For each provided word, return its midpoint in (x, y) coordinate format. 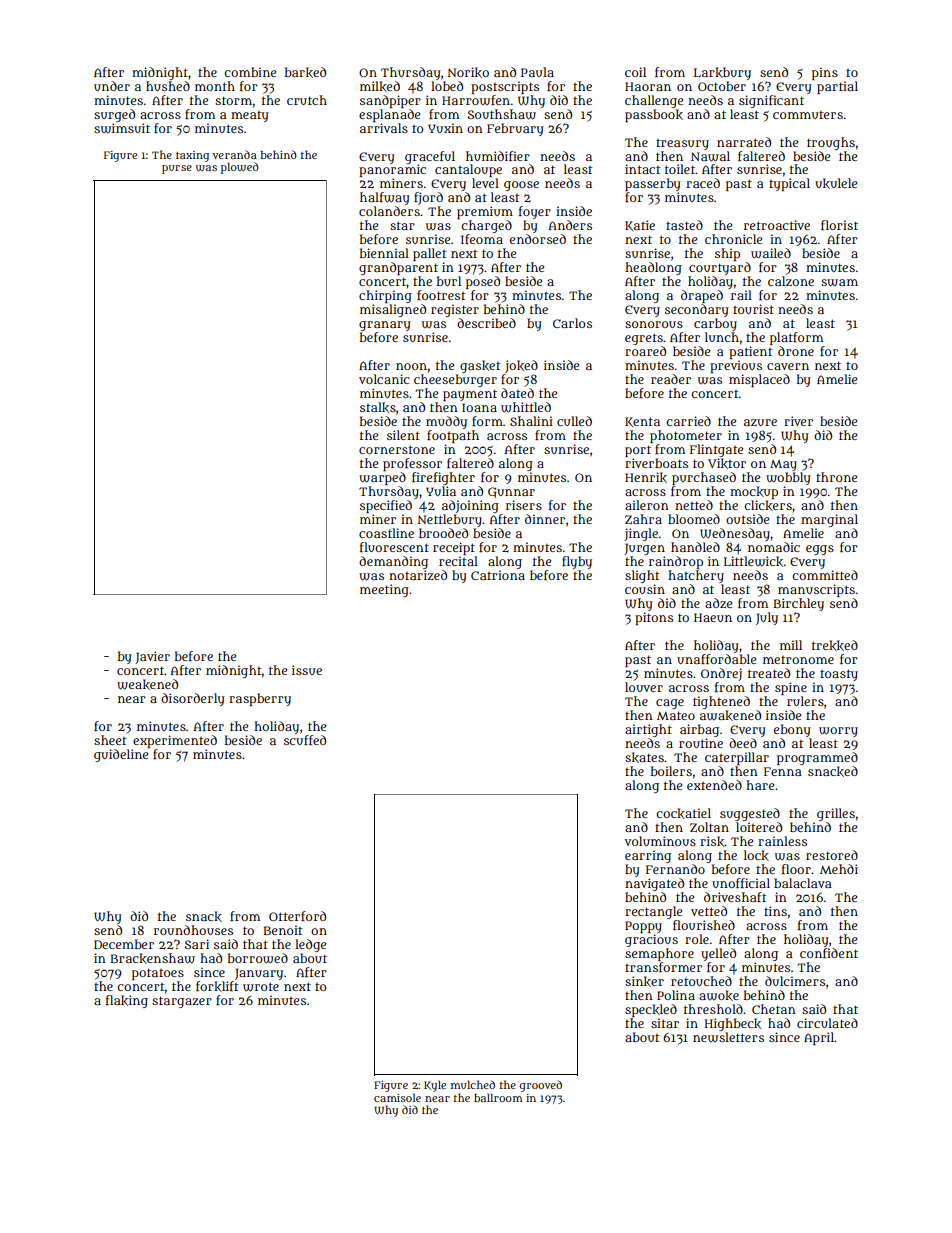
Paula (537, 72)
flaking (127, 1001)
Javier (152, 657)
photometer (686, 436)
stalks (378, 407)
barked (305, 72)
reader (671, 379)
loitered (759, 827)
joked (521, 366)
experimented (175, 741)
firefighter (443, 478)
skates (644, 757)
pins (825, 73)
